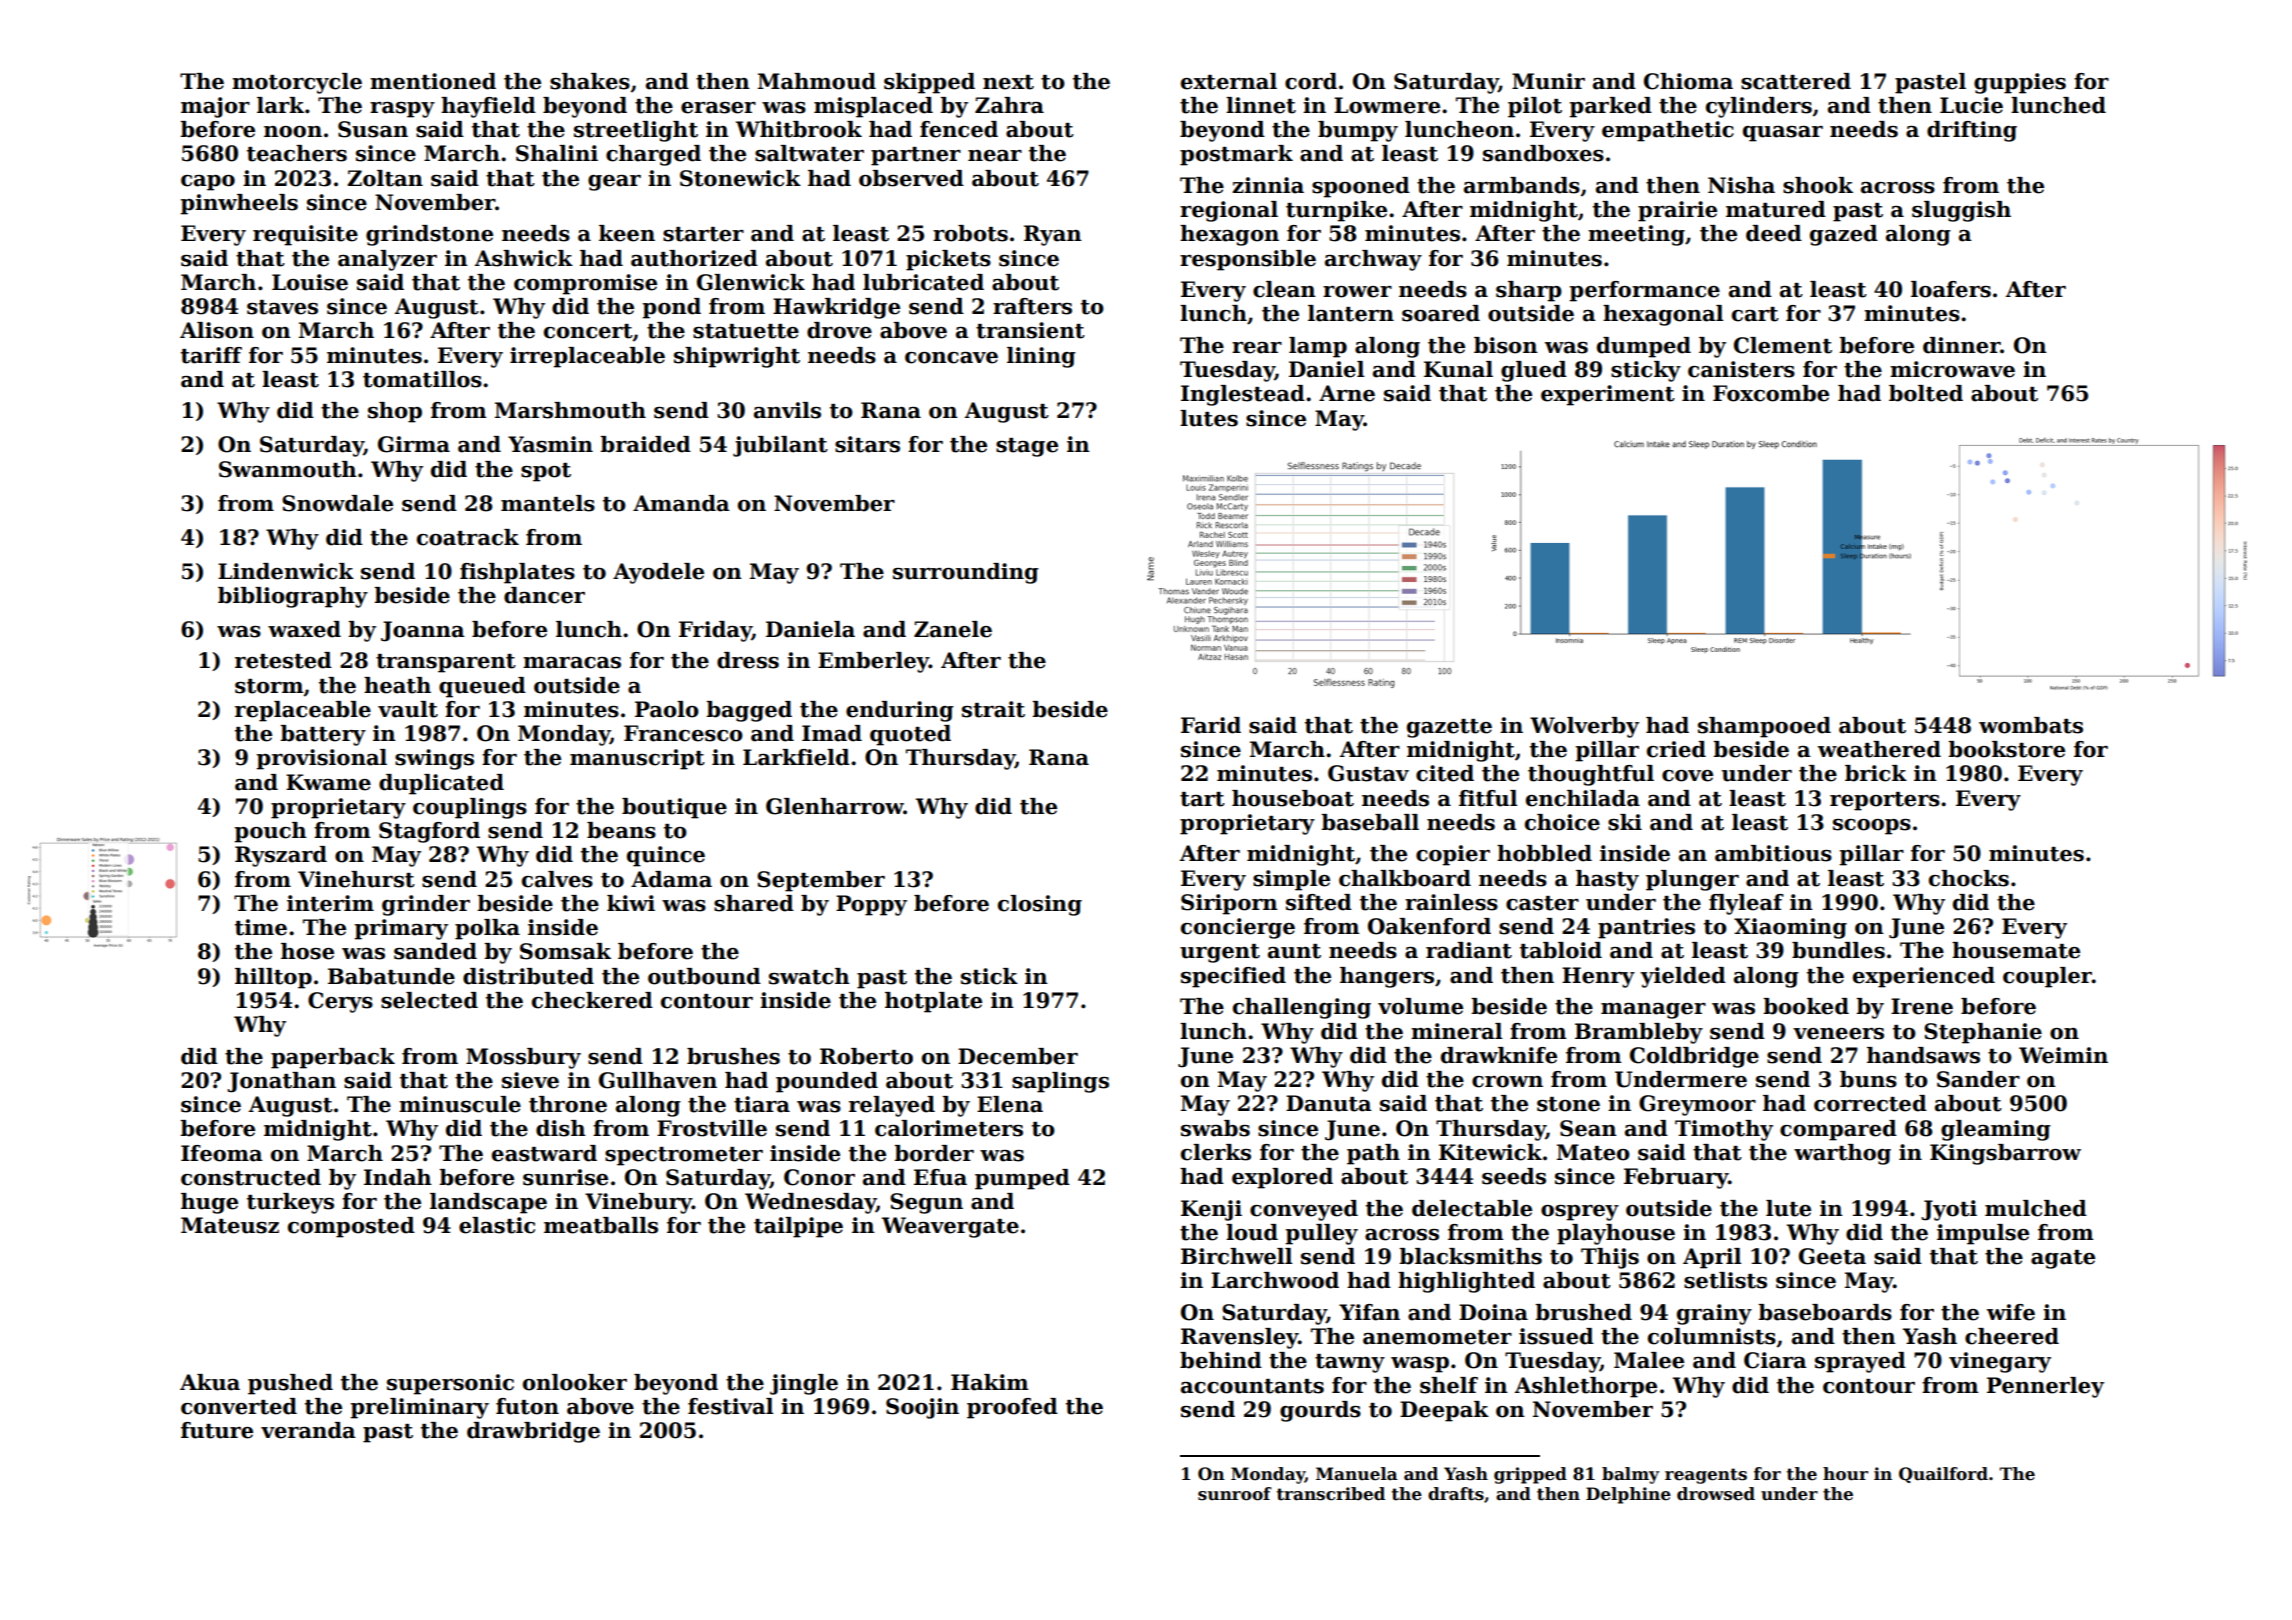 The image size is (2292, 1620). I want to click on Arne, so click(1347, 393).
